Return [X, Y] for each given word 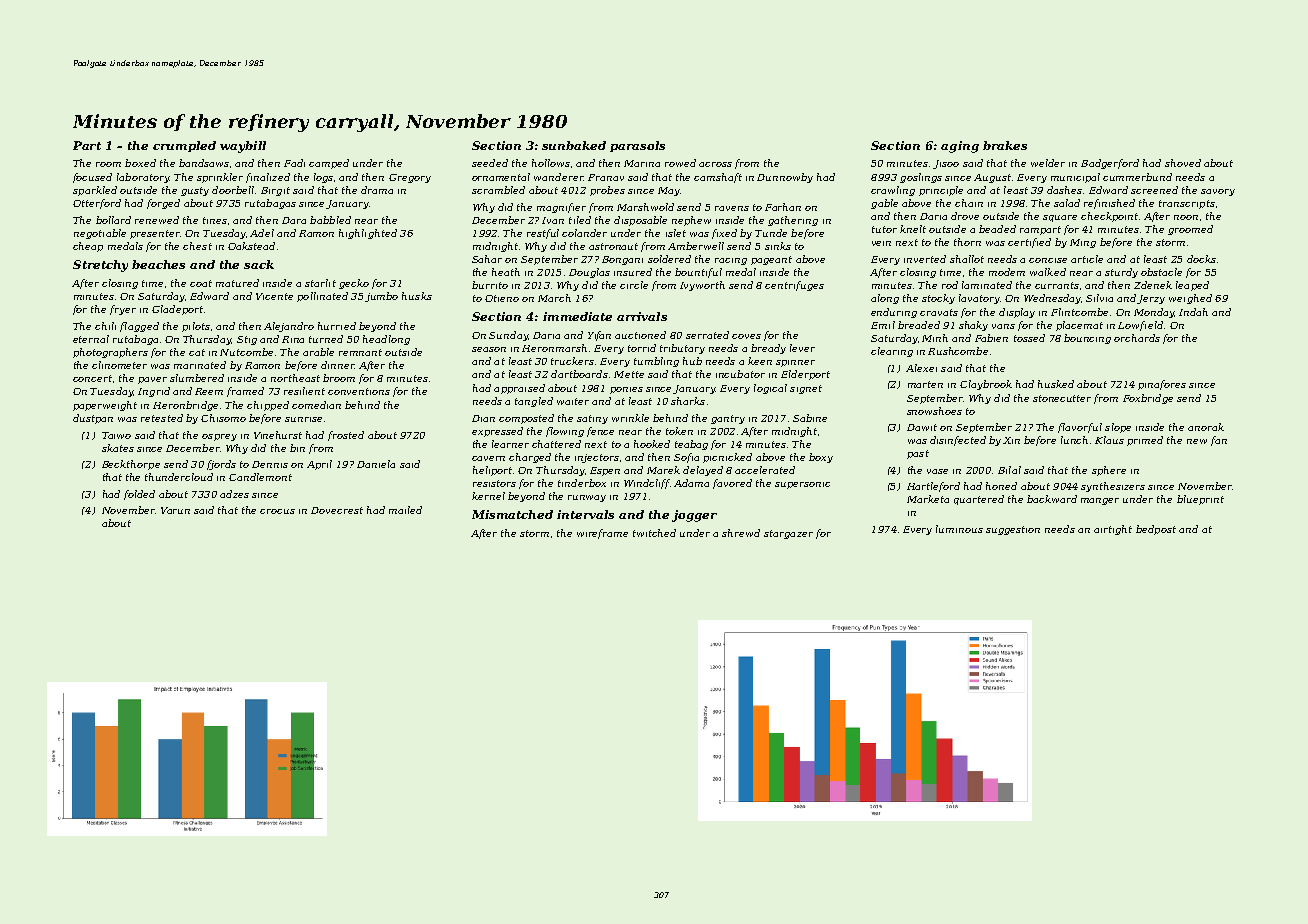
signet [806, 389]
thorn [967, 242]
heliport [492, 471]
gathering [793, 221]
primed [1145, 441]
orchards [1137, 338]
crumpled [184, 146]
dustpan [93, 419]
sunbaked [574, 145]
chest [197, 246]
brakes [1005, 145]
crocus [277, 511]
